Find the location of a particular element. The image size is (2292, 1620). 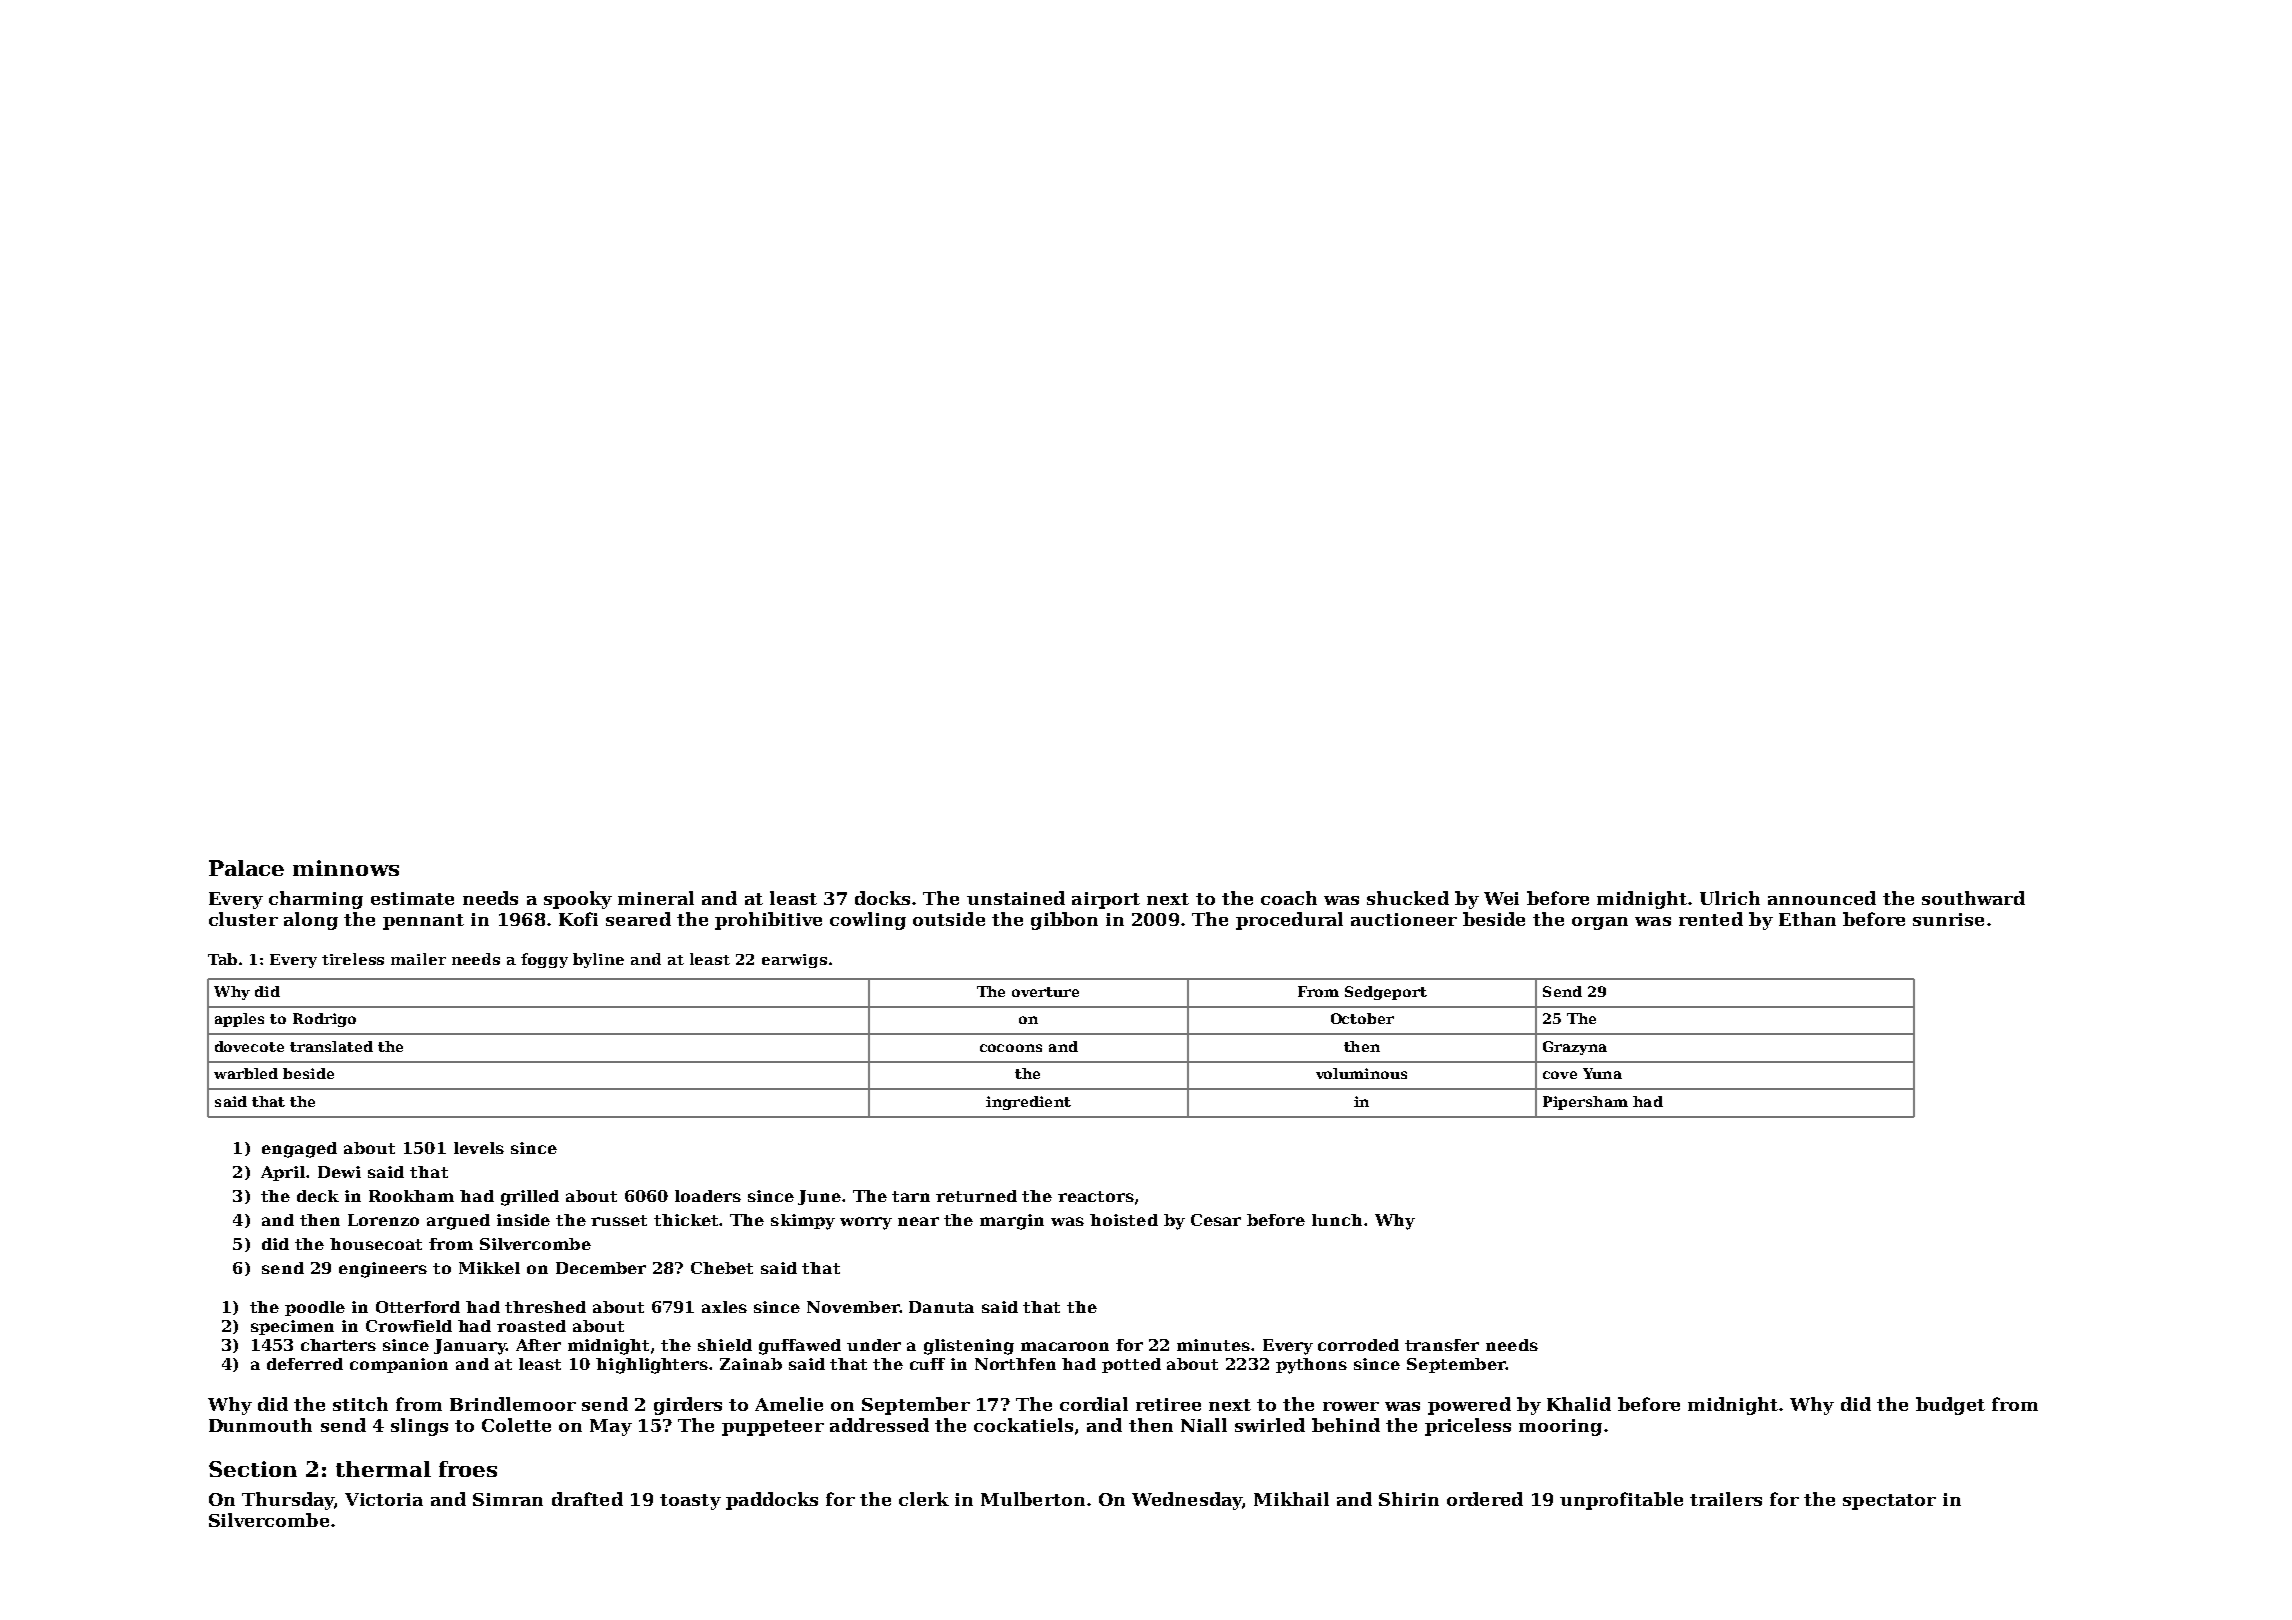

housecoat is located at coordinates (376, 1244).
